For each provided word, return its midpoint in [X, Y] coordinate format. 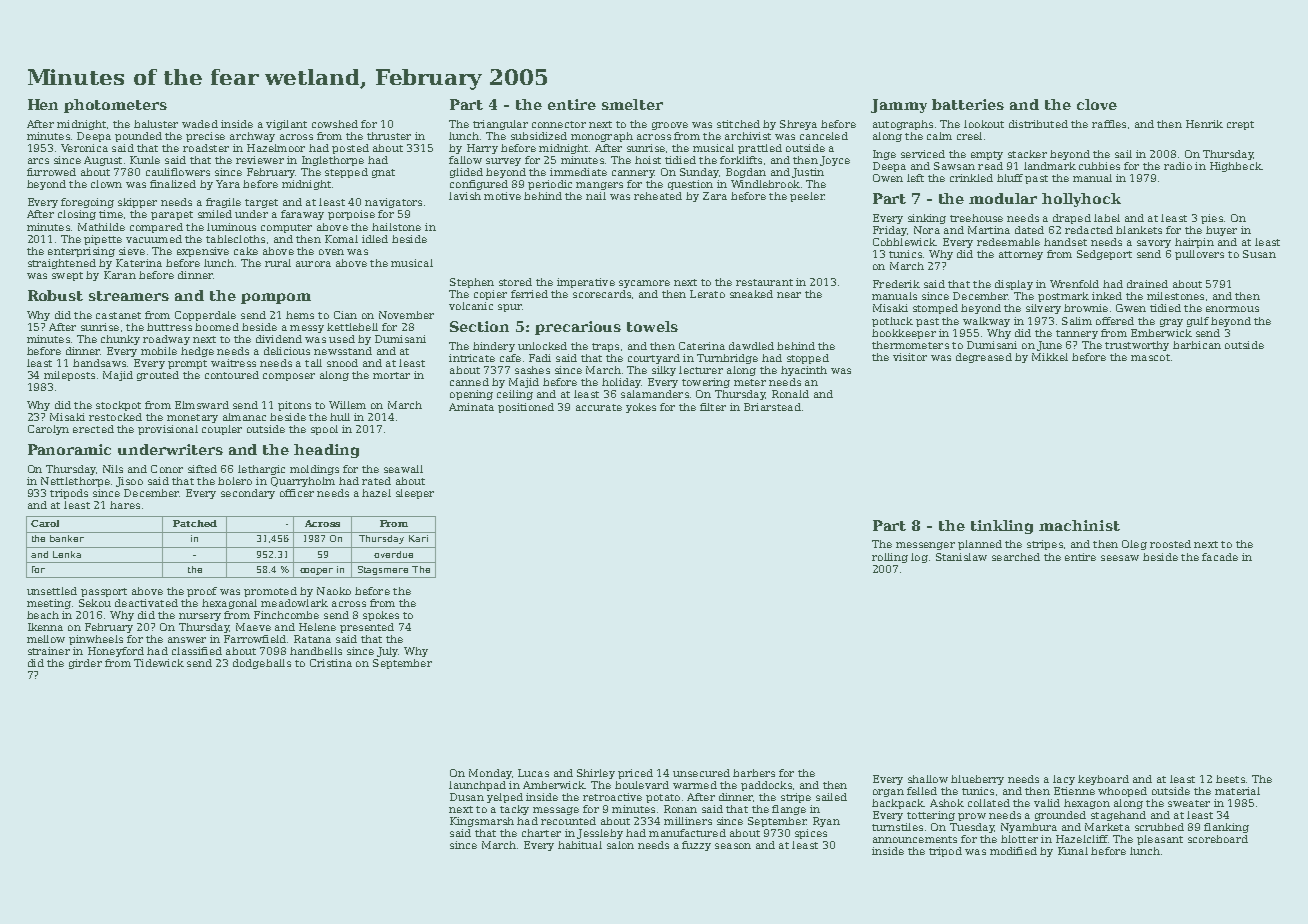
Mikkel [1050, 357]
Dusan [467, 797]
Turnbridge [727, 359]
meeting [49, 604]
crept [1240, 125]
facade [1220, 557]
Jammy [899, 106]
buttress [169, 327]
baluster [156, 124]
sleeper [415, 494]
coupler [222, 430]
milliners [688, 821]
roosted [1170, 544]
